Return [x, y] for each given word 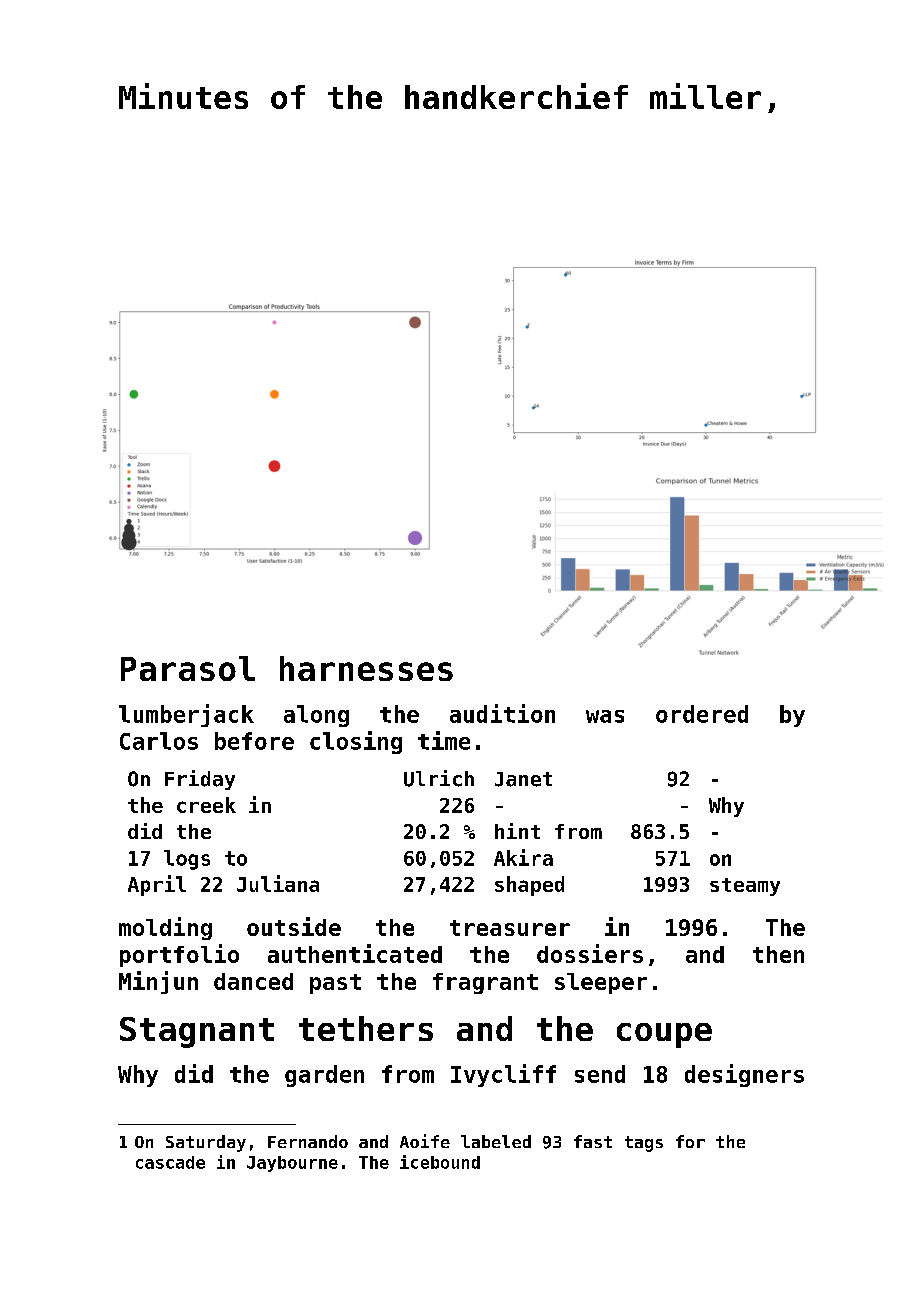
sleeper [601, 983]
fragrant [485, 983]
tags [644, 1144]
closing [356, 742]
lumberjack [186, 715]
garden [324, 1076]
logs [187, 860]
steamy [745, 887]
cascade [170, 1162]
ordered [702, 714]
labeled [496, 1141]
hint [517, 831]
